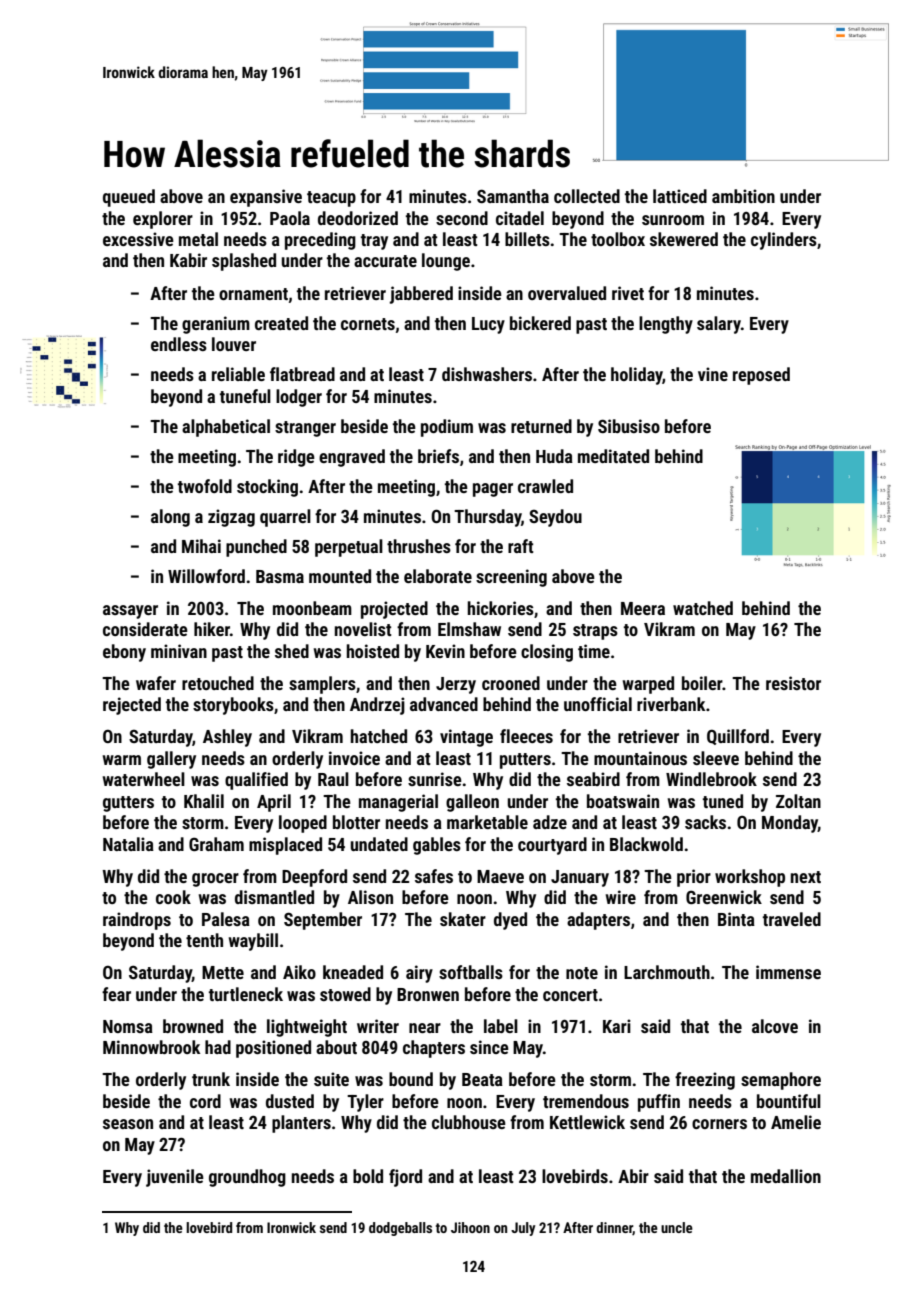 The image size is (924, 1311). What do you see at coordinates (247, 1178) in the screenshot?
I see `groundhog` at bounding box center [247, 1178].
